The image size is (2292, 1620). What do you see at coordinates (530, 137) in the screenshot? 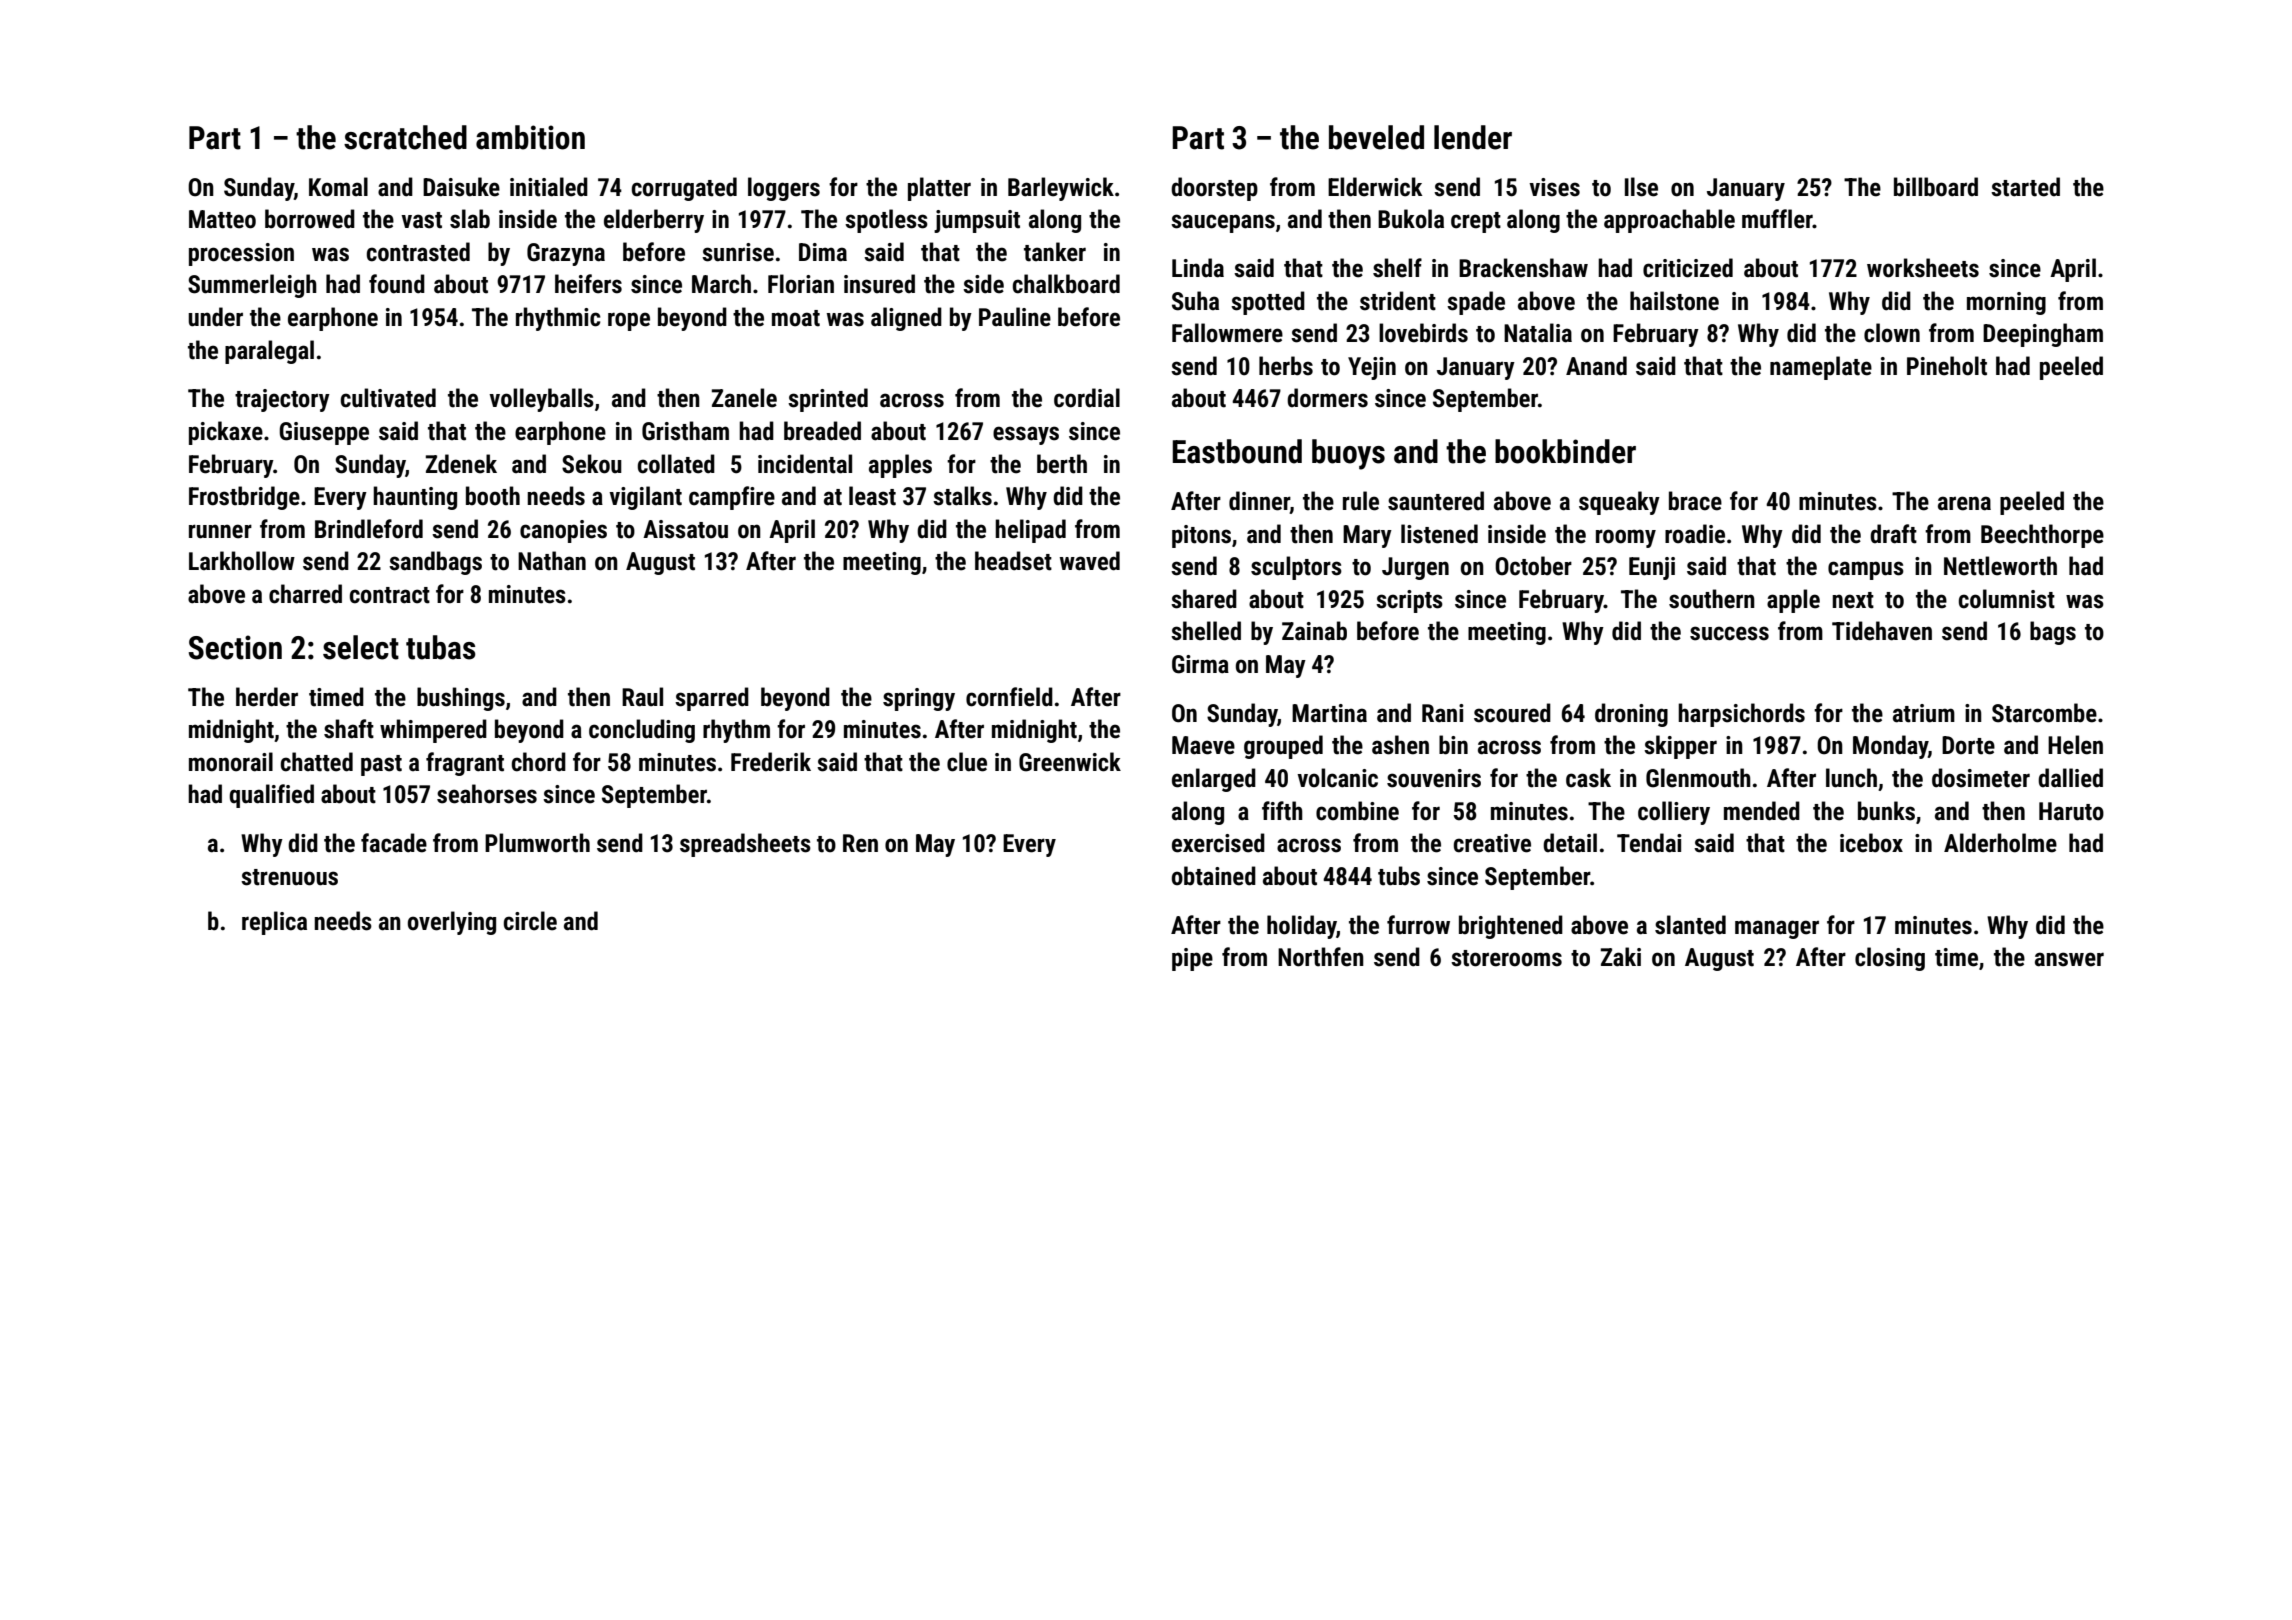
I see `ambition` at bounding box center [530, 137].
